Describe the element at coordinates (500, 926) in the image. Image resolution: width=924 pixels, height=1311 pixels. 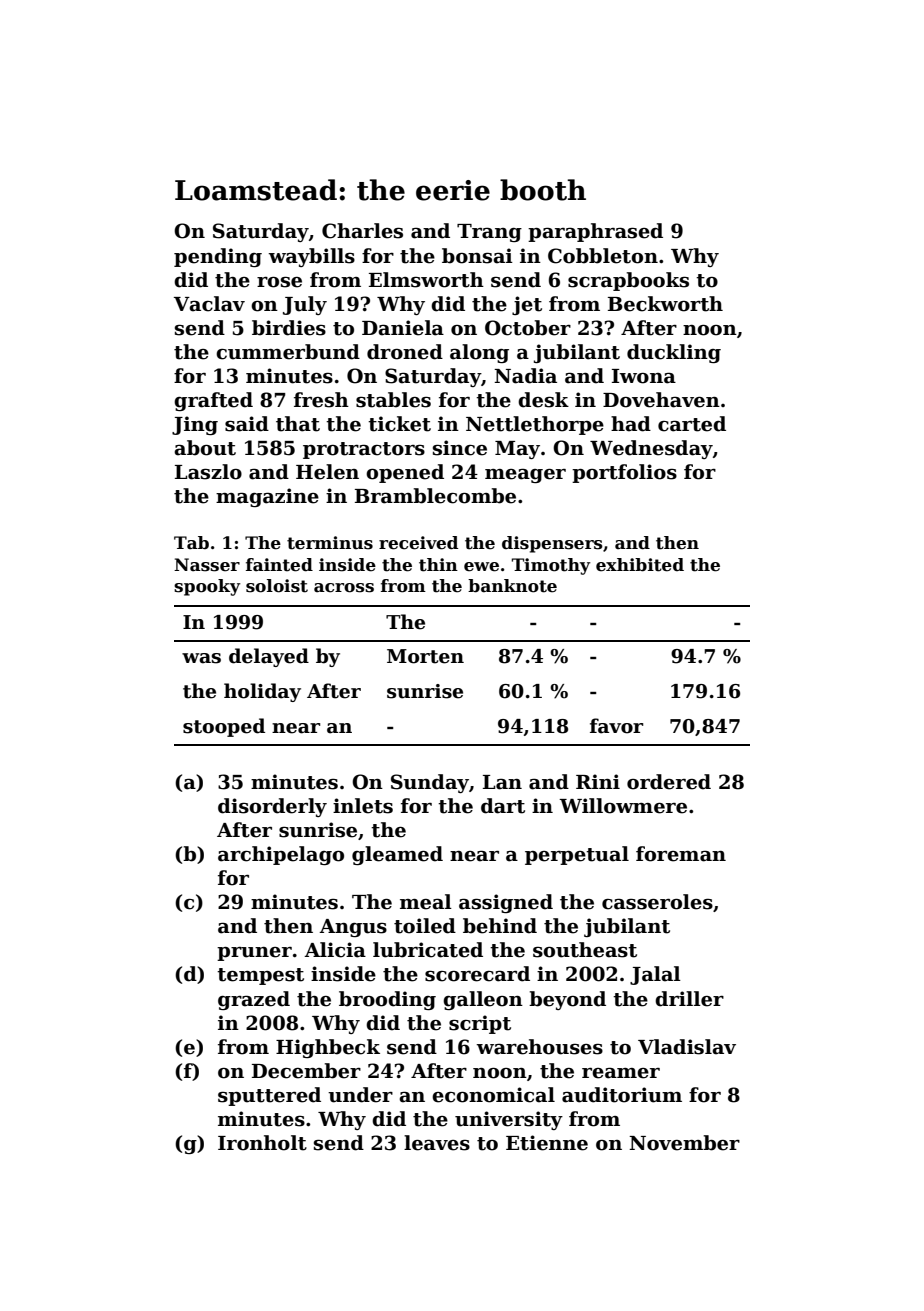
I see `behind` at that location.
